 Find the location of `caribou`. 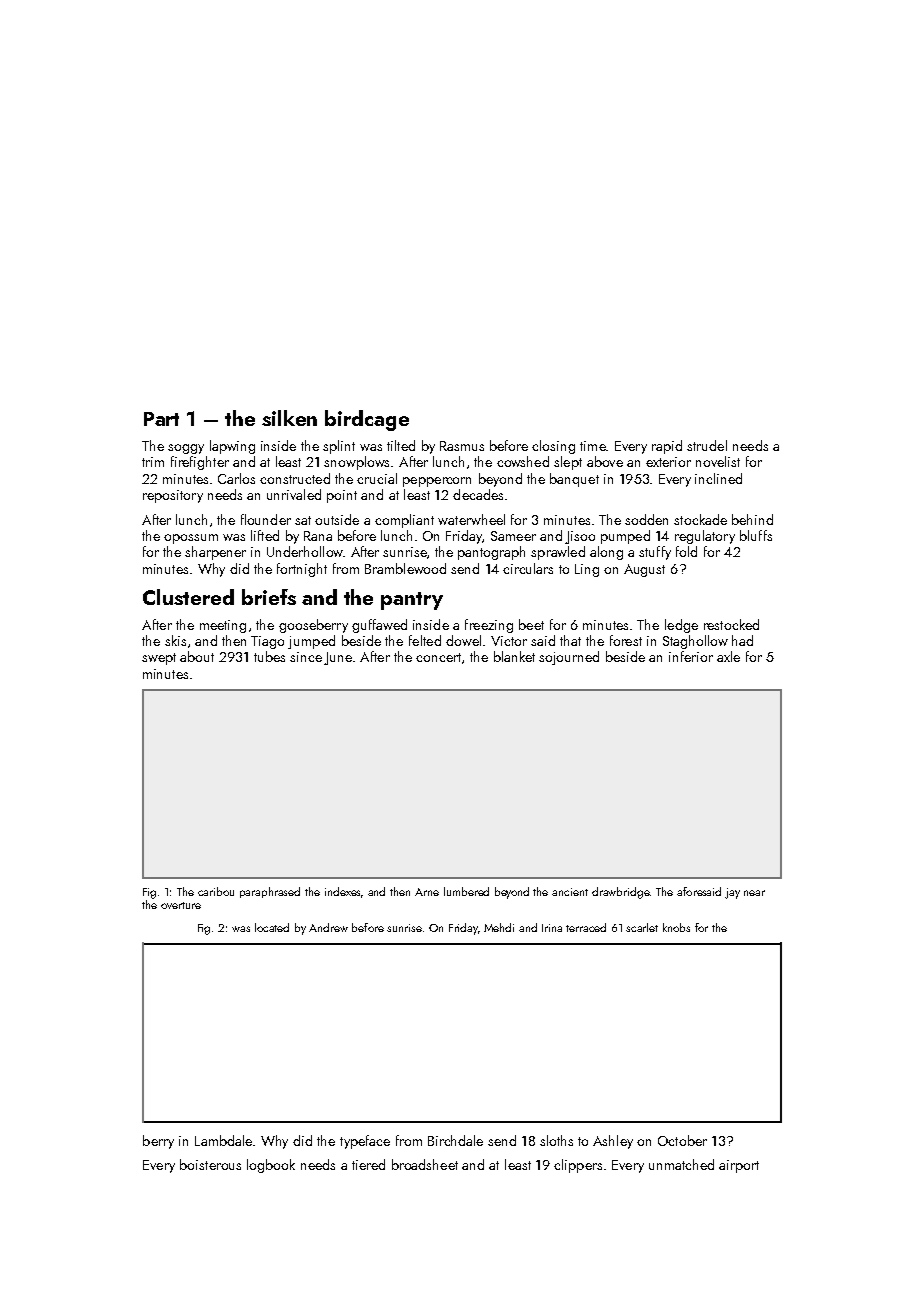

caribou is located at coordinates (216, 891).
